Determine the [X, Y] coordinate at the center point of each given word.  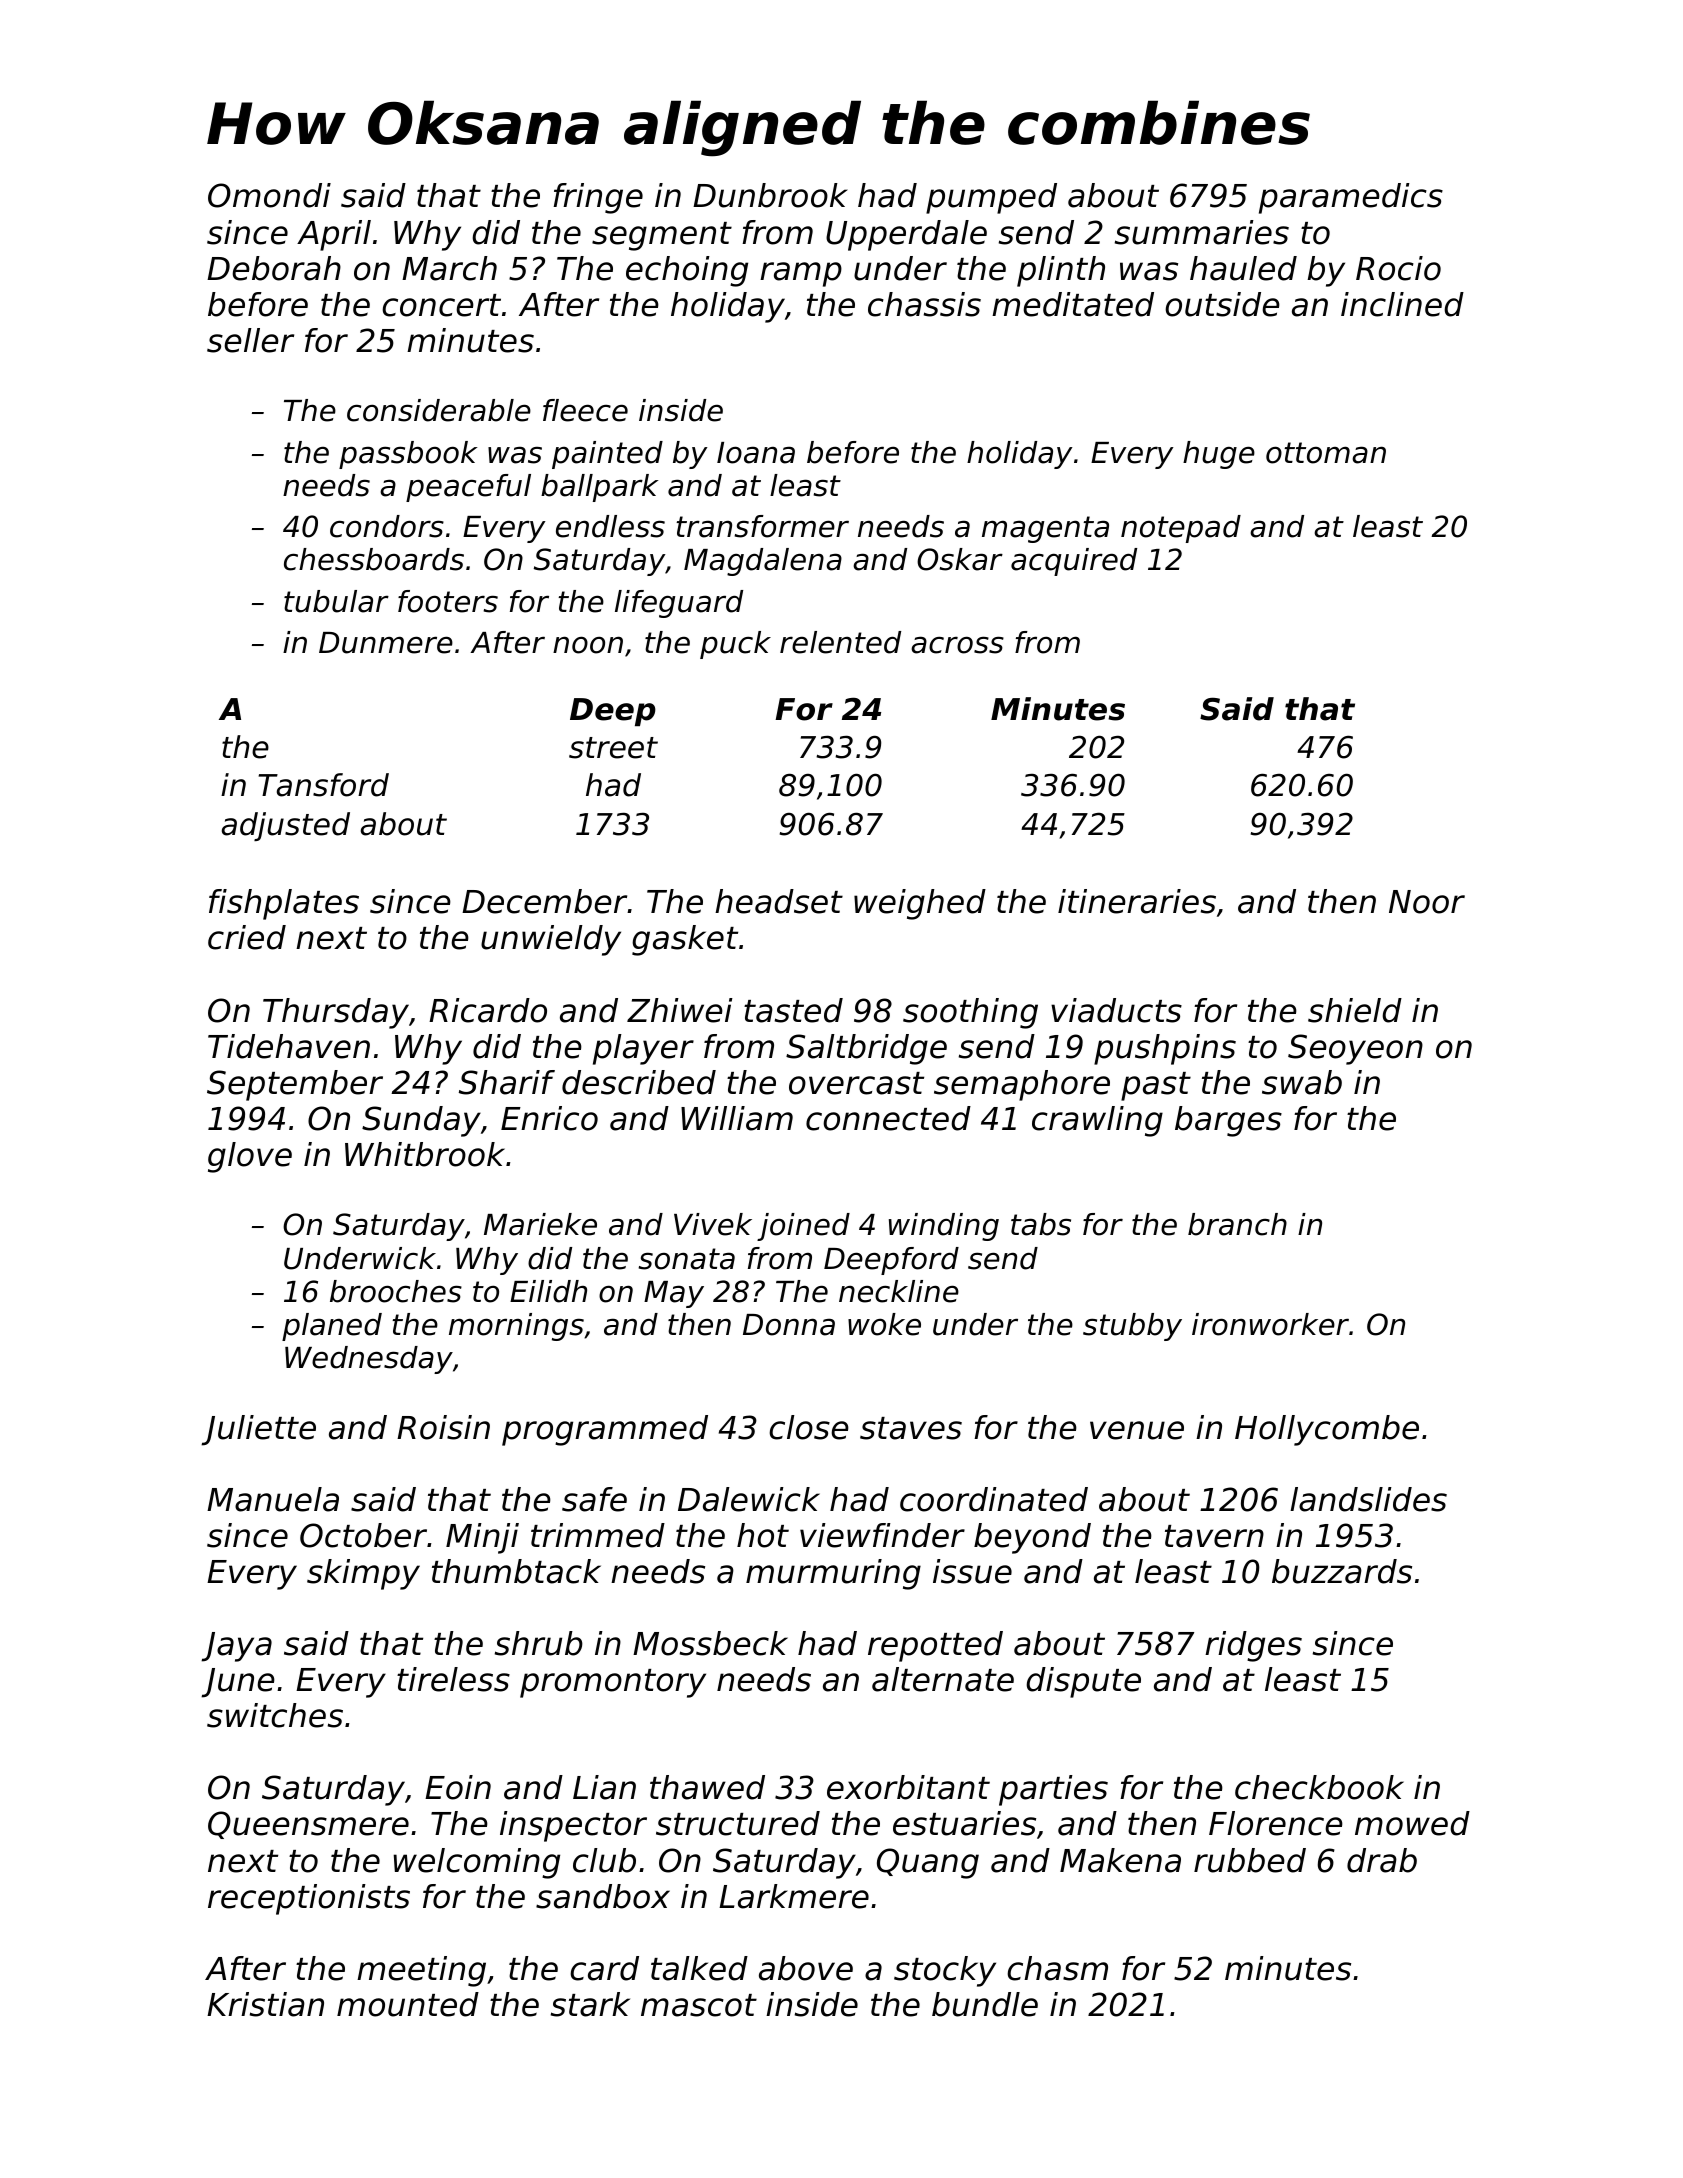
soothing [970, 1013]
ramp [801, 274]
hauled [1243, 268]
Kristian [265, 2004]
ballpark [600, 488]
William [737, 1118]
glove [250, 1157]
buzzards [1342, 1571]
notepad [1181, 529]
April [334, 235]
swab [1302, 1082]
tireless [453, 1679]
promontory [613, 1683]
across [957, 645]
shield [1355, 1010]
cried [247, 937]
